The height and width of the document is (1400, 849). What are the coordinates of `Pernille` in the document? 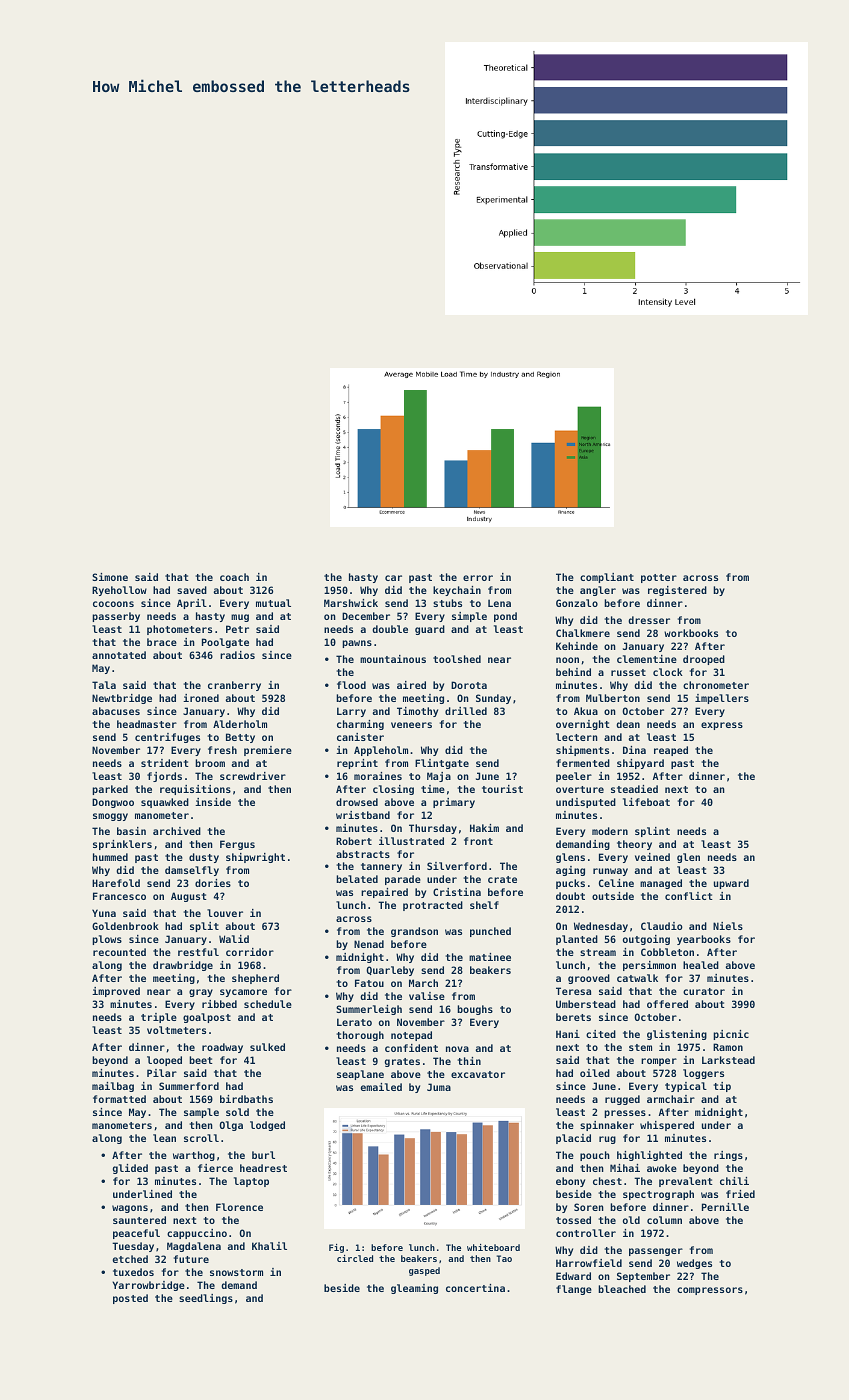 It's located at (725, 1207).
